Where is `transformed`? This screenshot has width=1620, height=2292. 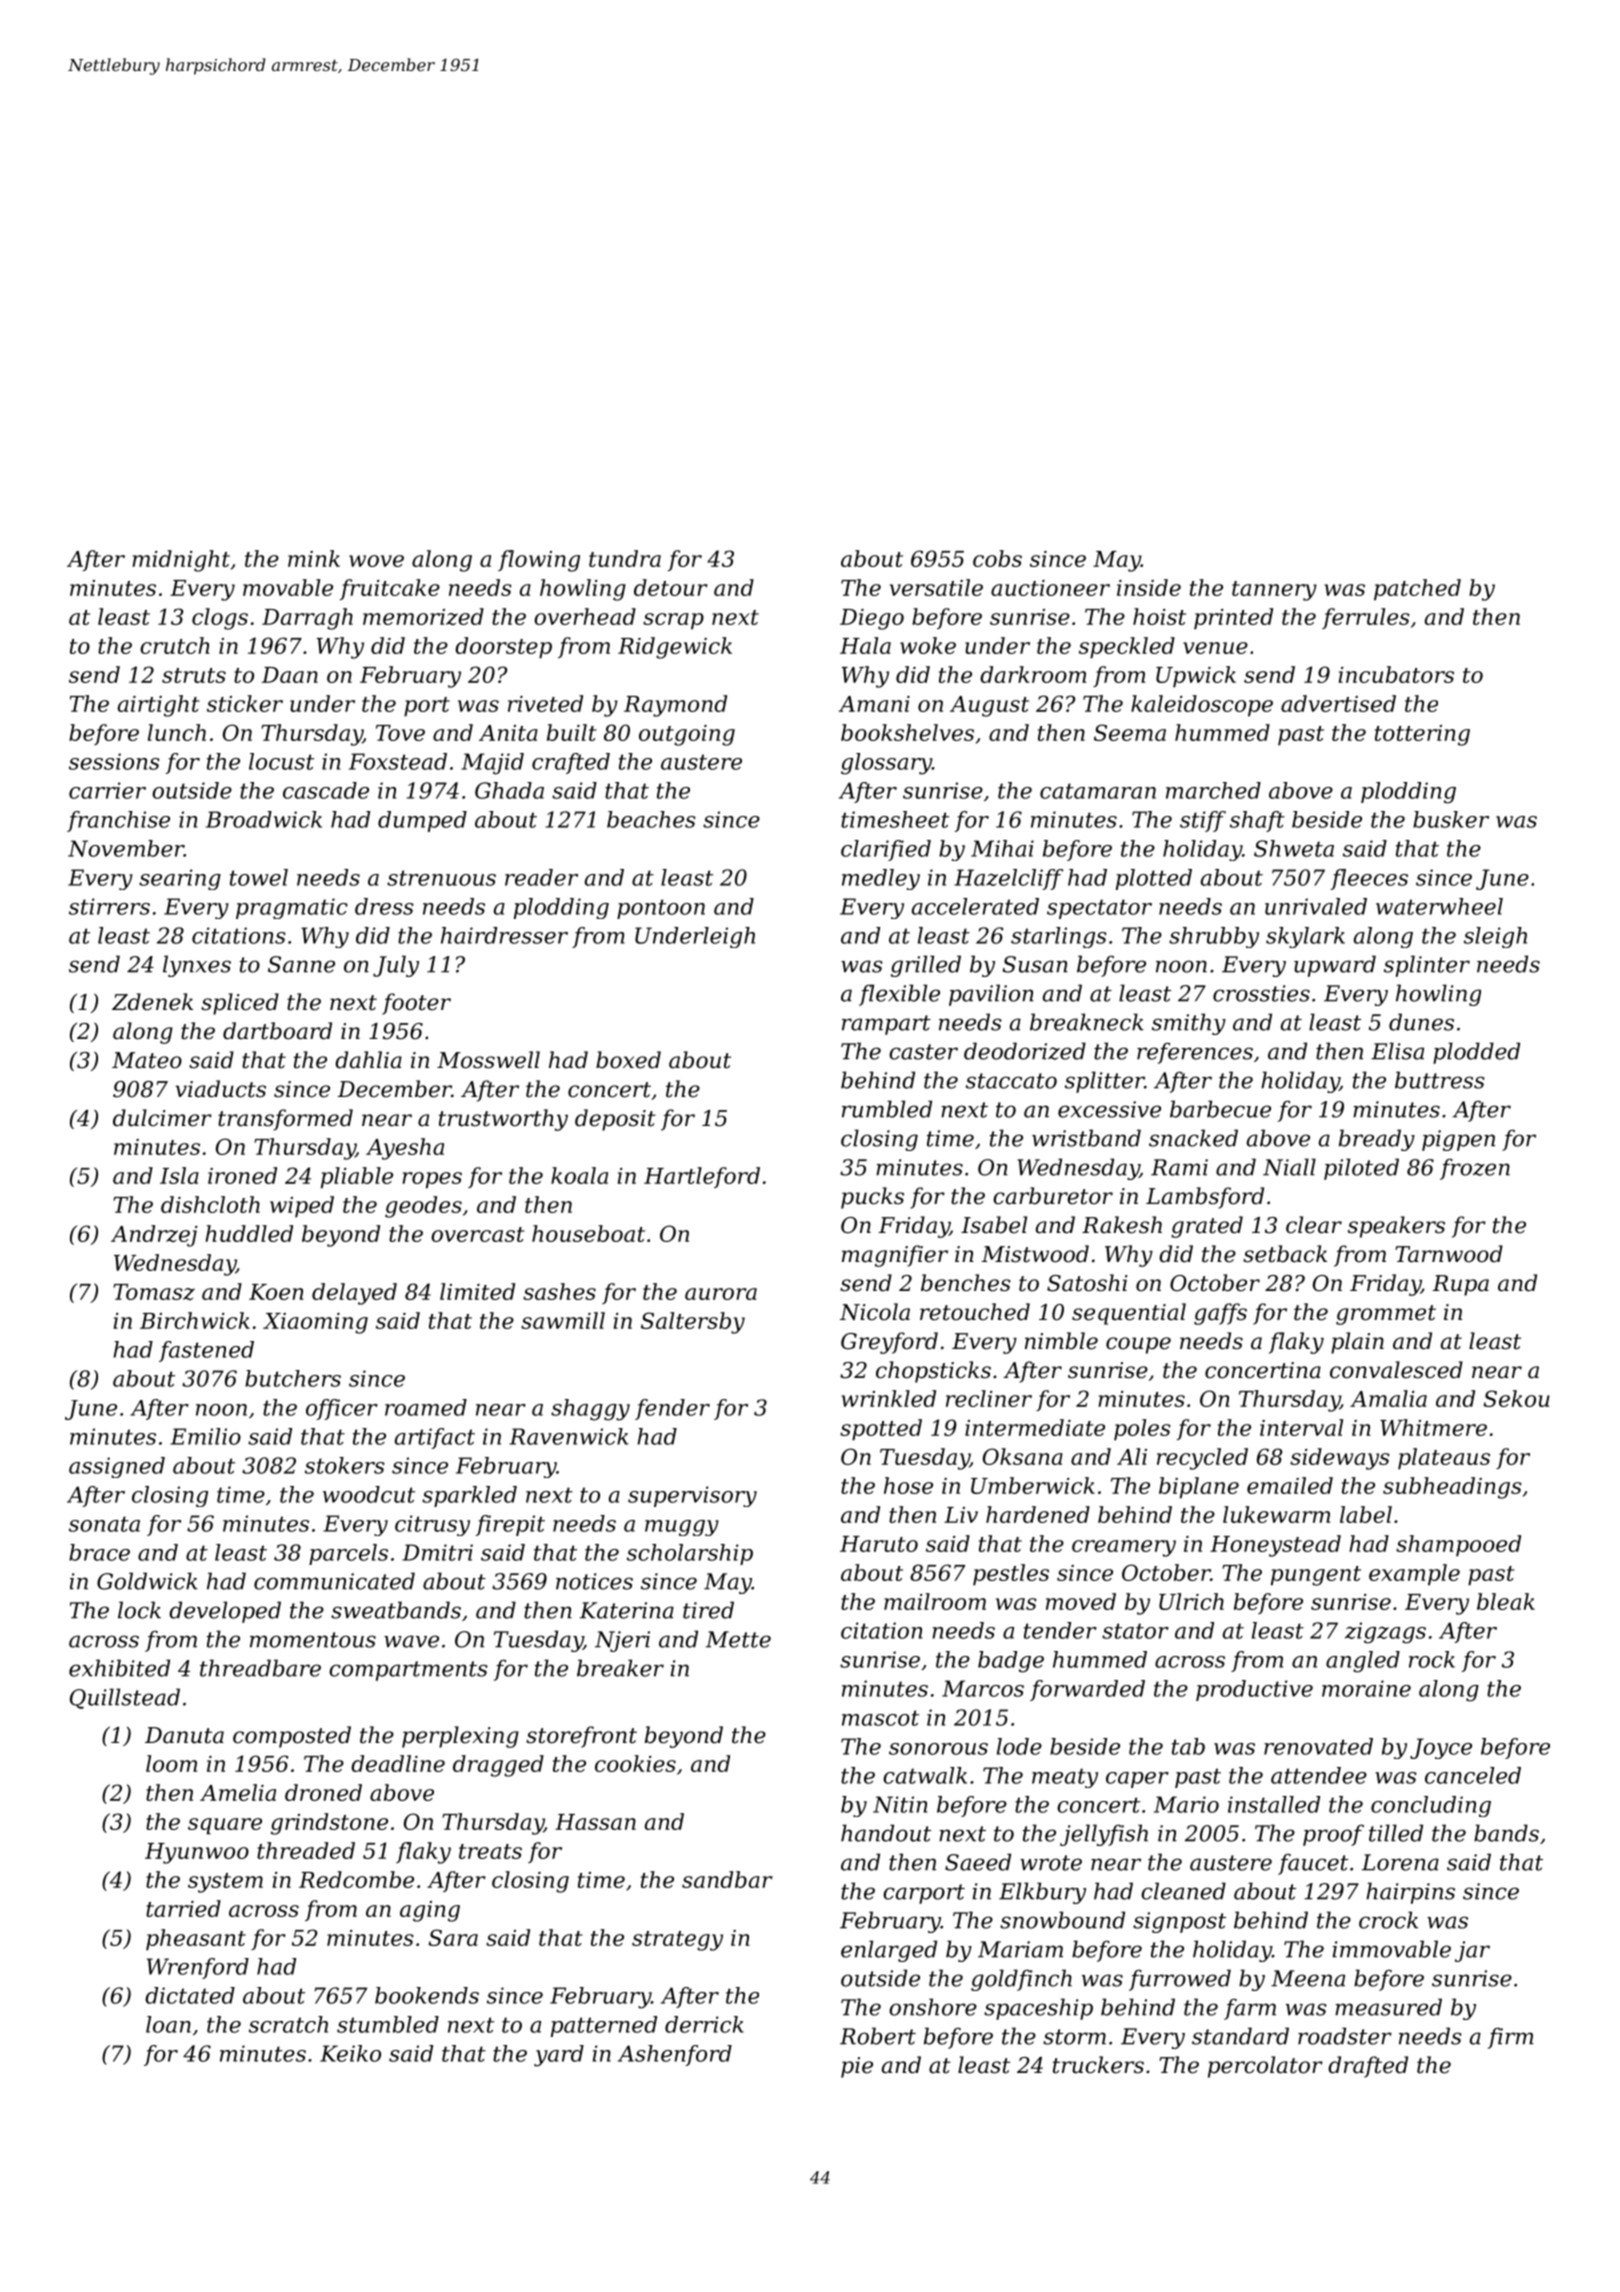 transformed is located at coordinates (285, 1120).
